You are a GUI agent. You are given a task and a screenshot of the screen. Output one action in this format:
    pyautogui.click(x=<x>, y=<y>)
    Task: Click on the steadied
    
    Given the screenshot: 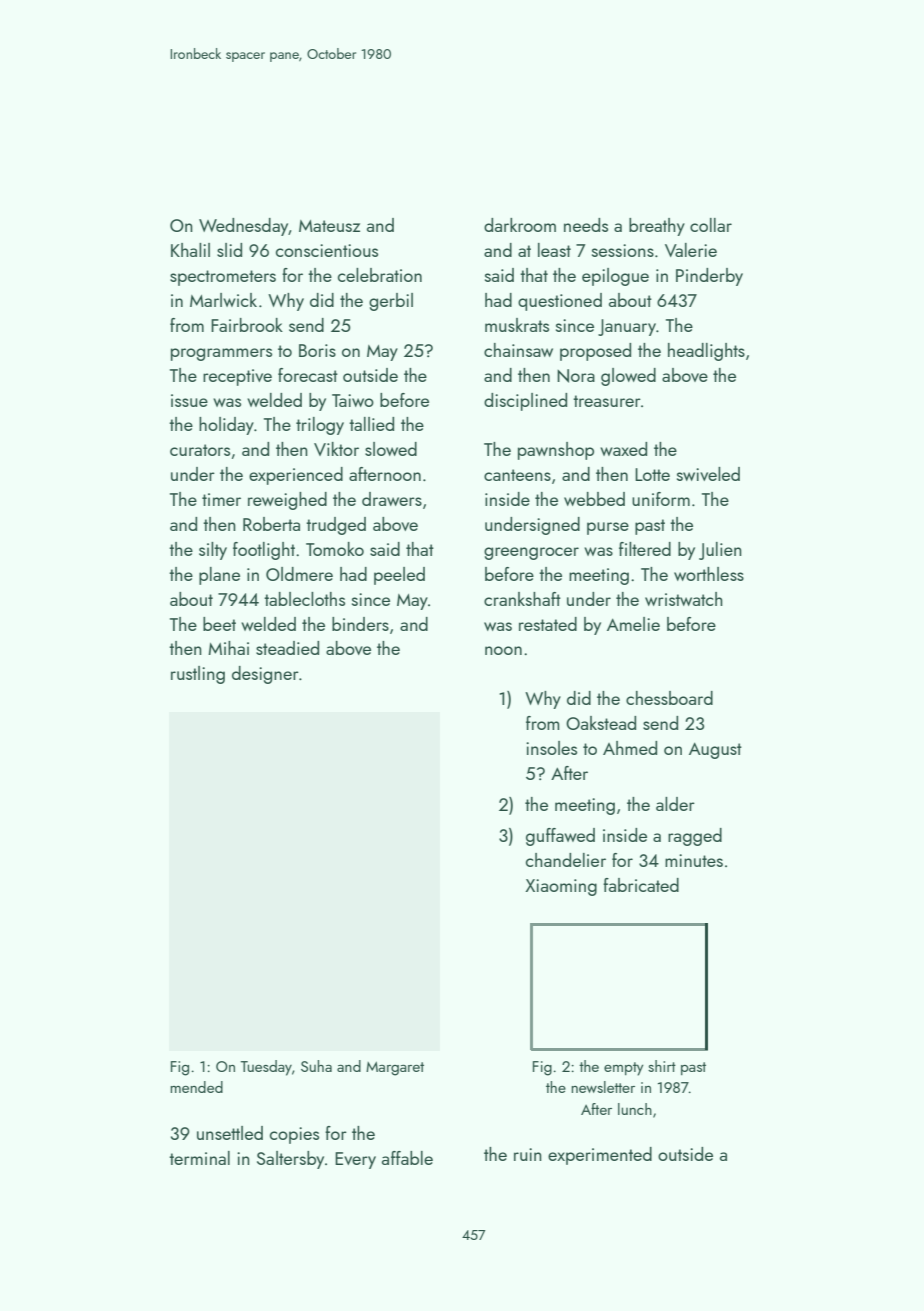 What is the action you would take?
    pyautogui.click(x=287, y=648)
